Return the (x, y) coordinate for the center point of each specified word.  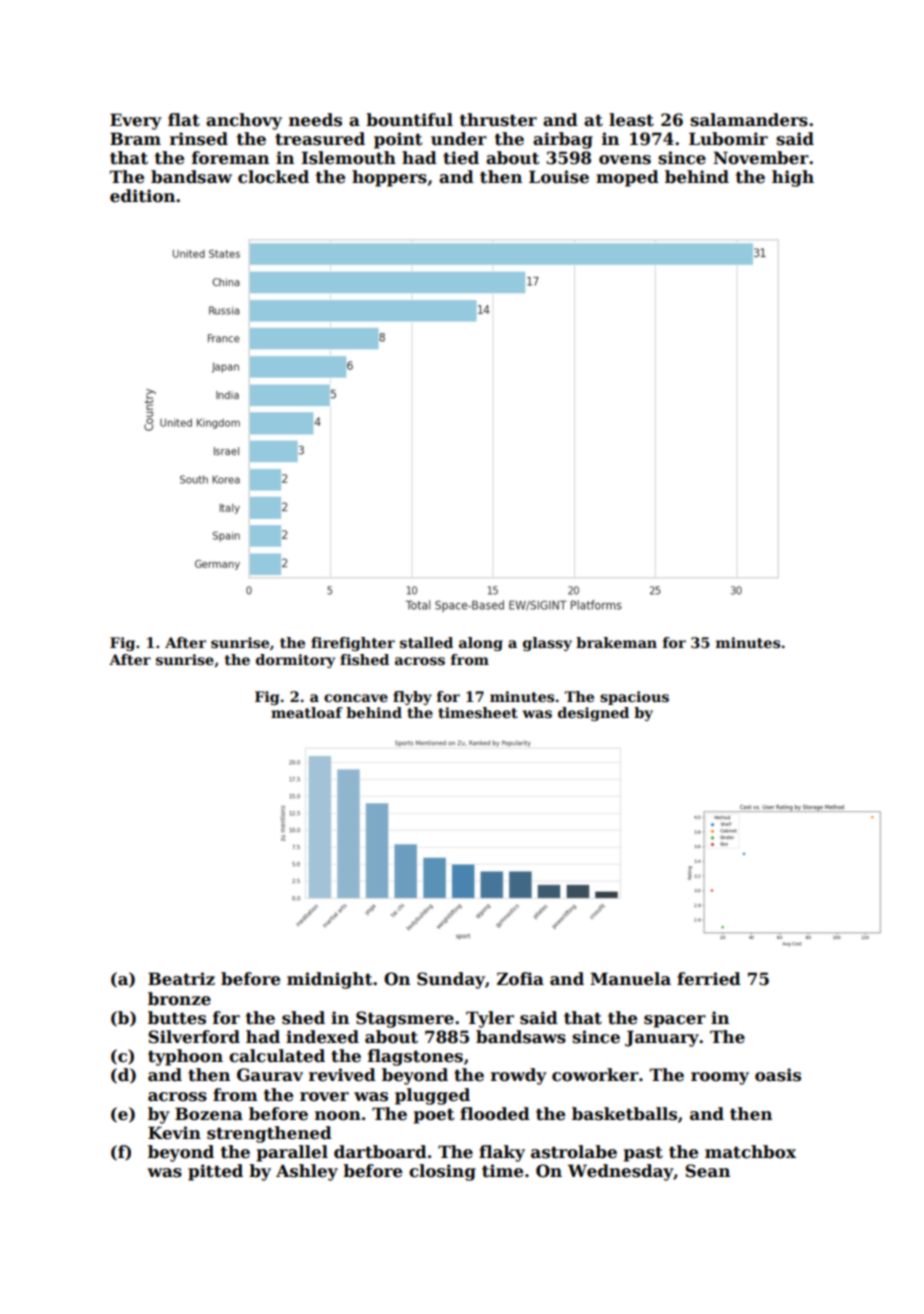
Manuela (630, 979)
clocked (273, 177)
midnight (330, 980)
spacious (634, 698)
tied (461, 158)
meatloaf (307, 712)
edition (142, 196)
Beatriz (181, 979)
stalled (426, 642)
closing (442, 1172)
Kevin (174, 1133)
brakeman (616, 642)
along (481, 644)
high (793, 178)
